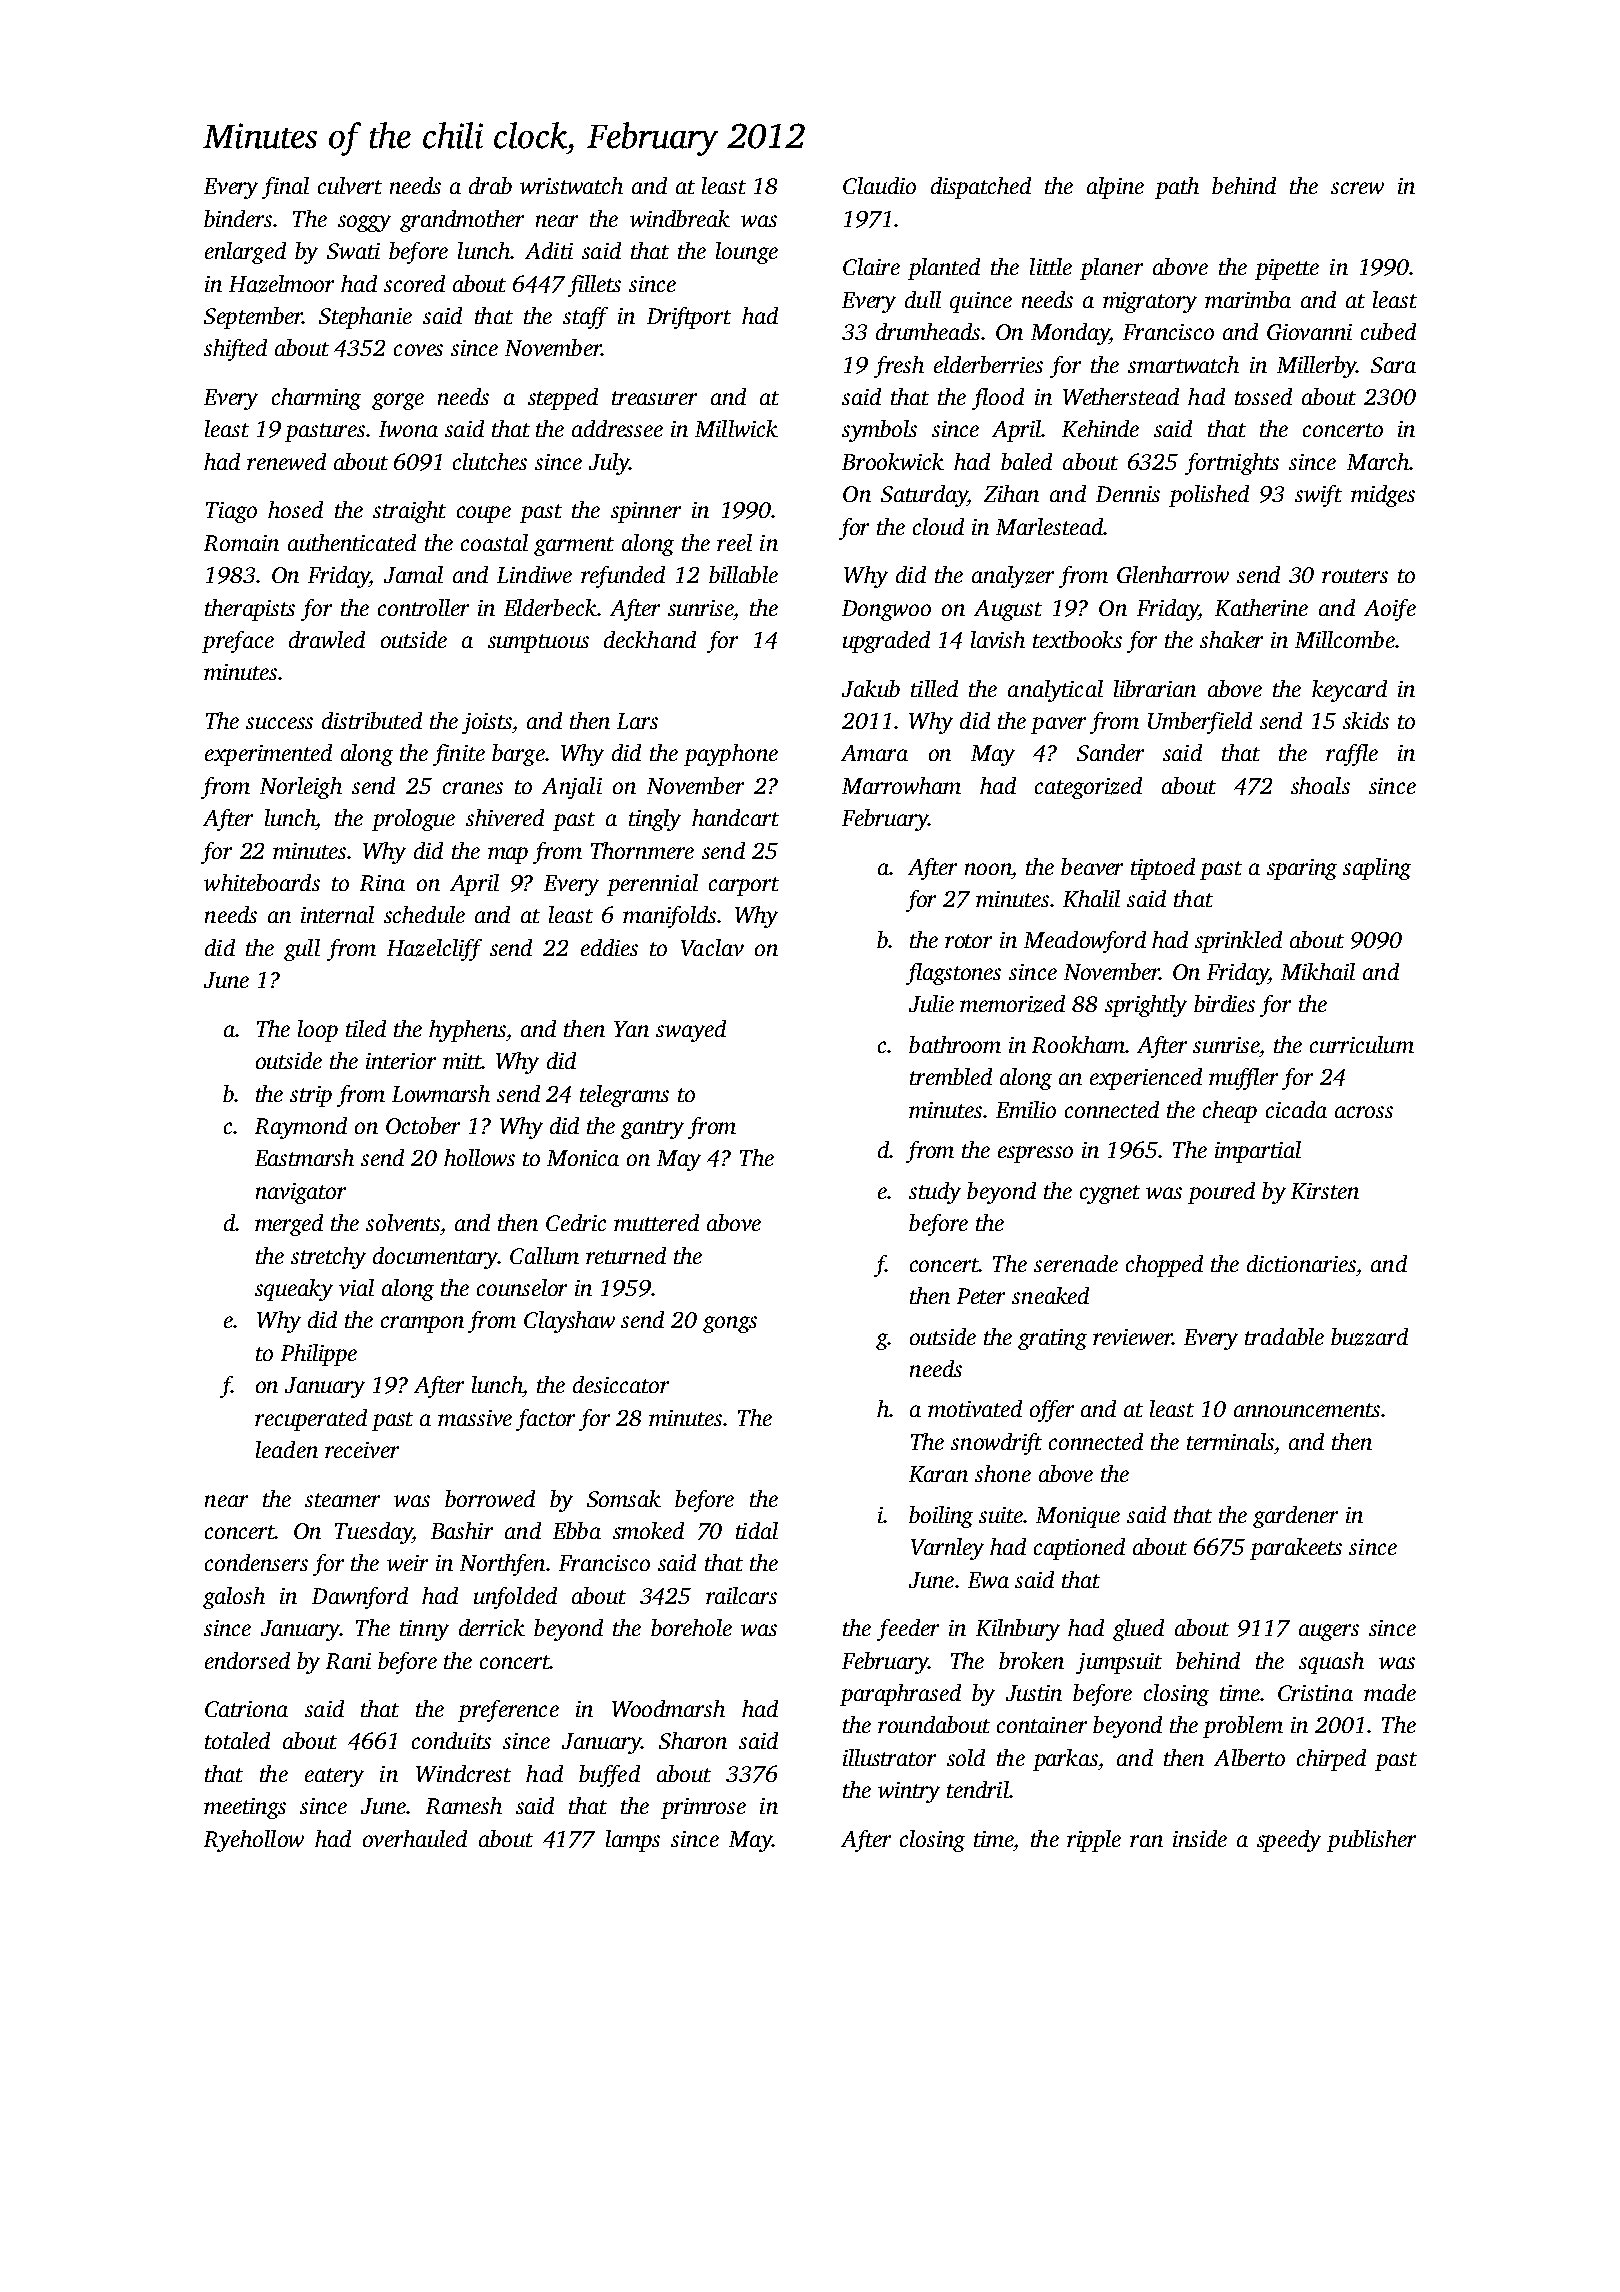 The width and height of the image is (1620, 2292). Describe the element at coordinates (301, 1128) in the image. I see `Raymond` at that location.
